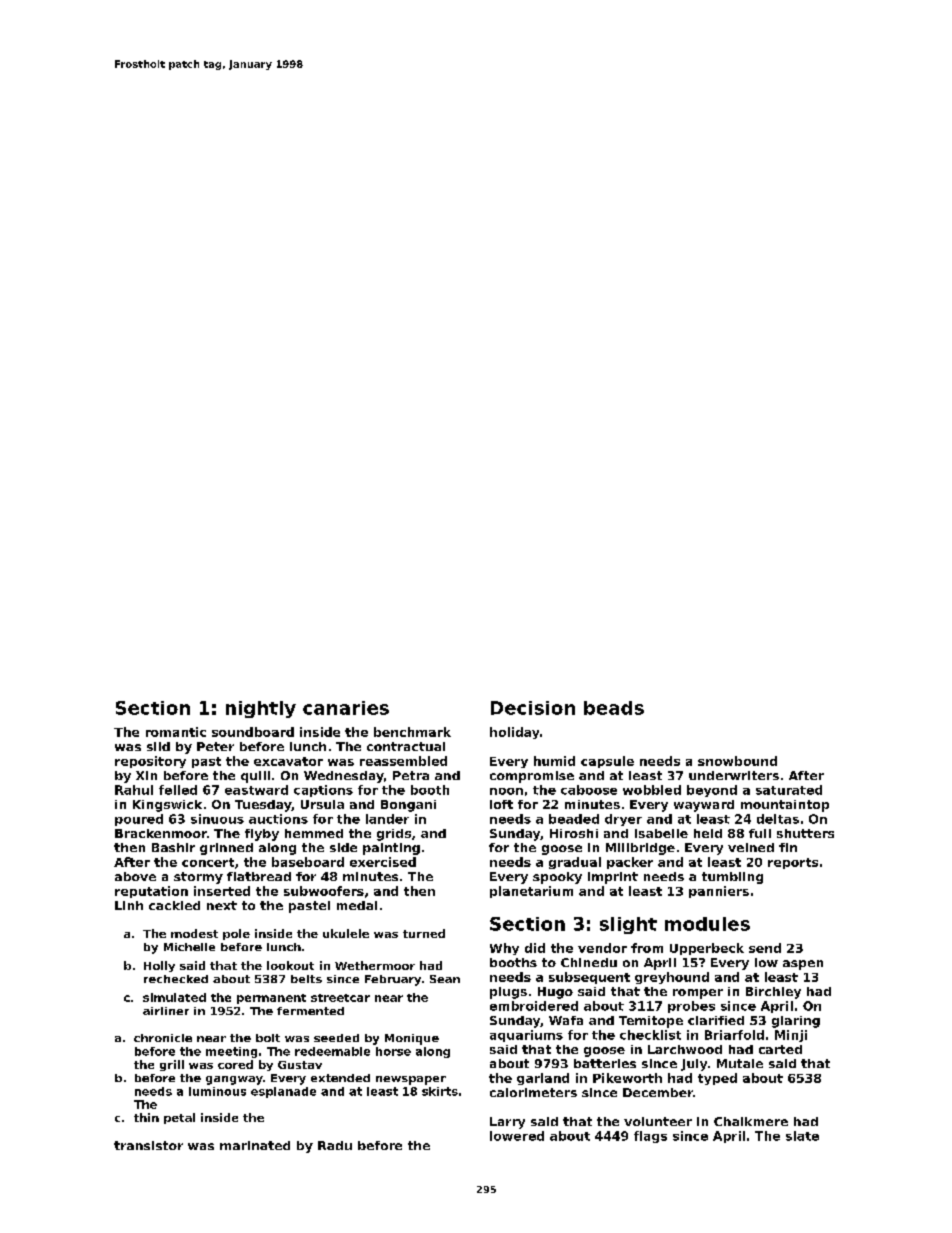 This image has height=1233, width=952. I want to click on canaries, so click(346, 708).
